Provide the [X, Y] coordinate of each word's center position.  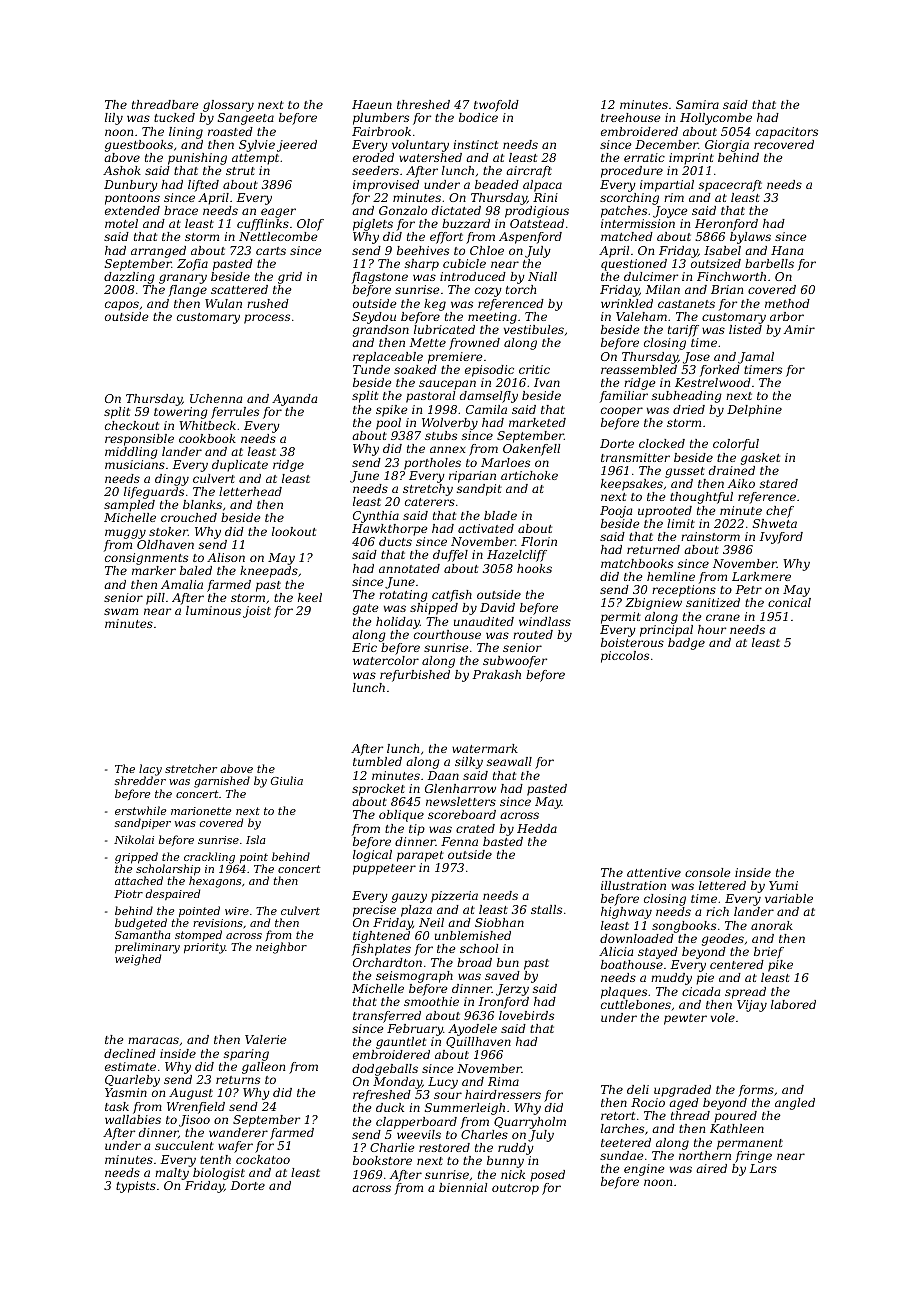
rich [717, 911]
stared [779, 483]
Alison [226, 557]
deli [638, 1089]
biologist [219, 1174]
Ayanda [294, 400]
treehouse [631, 117]
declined [130, 1053]
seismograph [414, 977]
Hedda [537, 828]
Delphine [754, 411]
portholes [432, 464]
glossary [228, 106]
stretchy [428, 490]
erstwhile [140, 810]
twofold [496, 106]
